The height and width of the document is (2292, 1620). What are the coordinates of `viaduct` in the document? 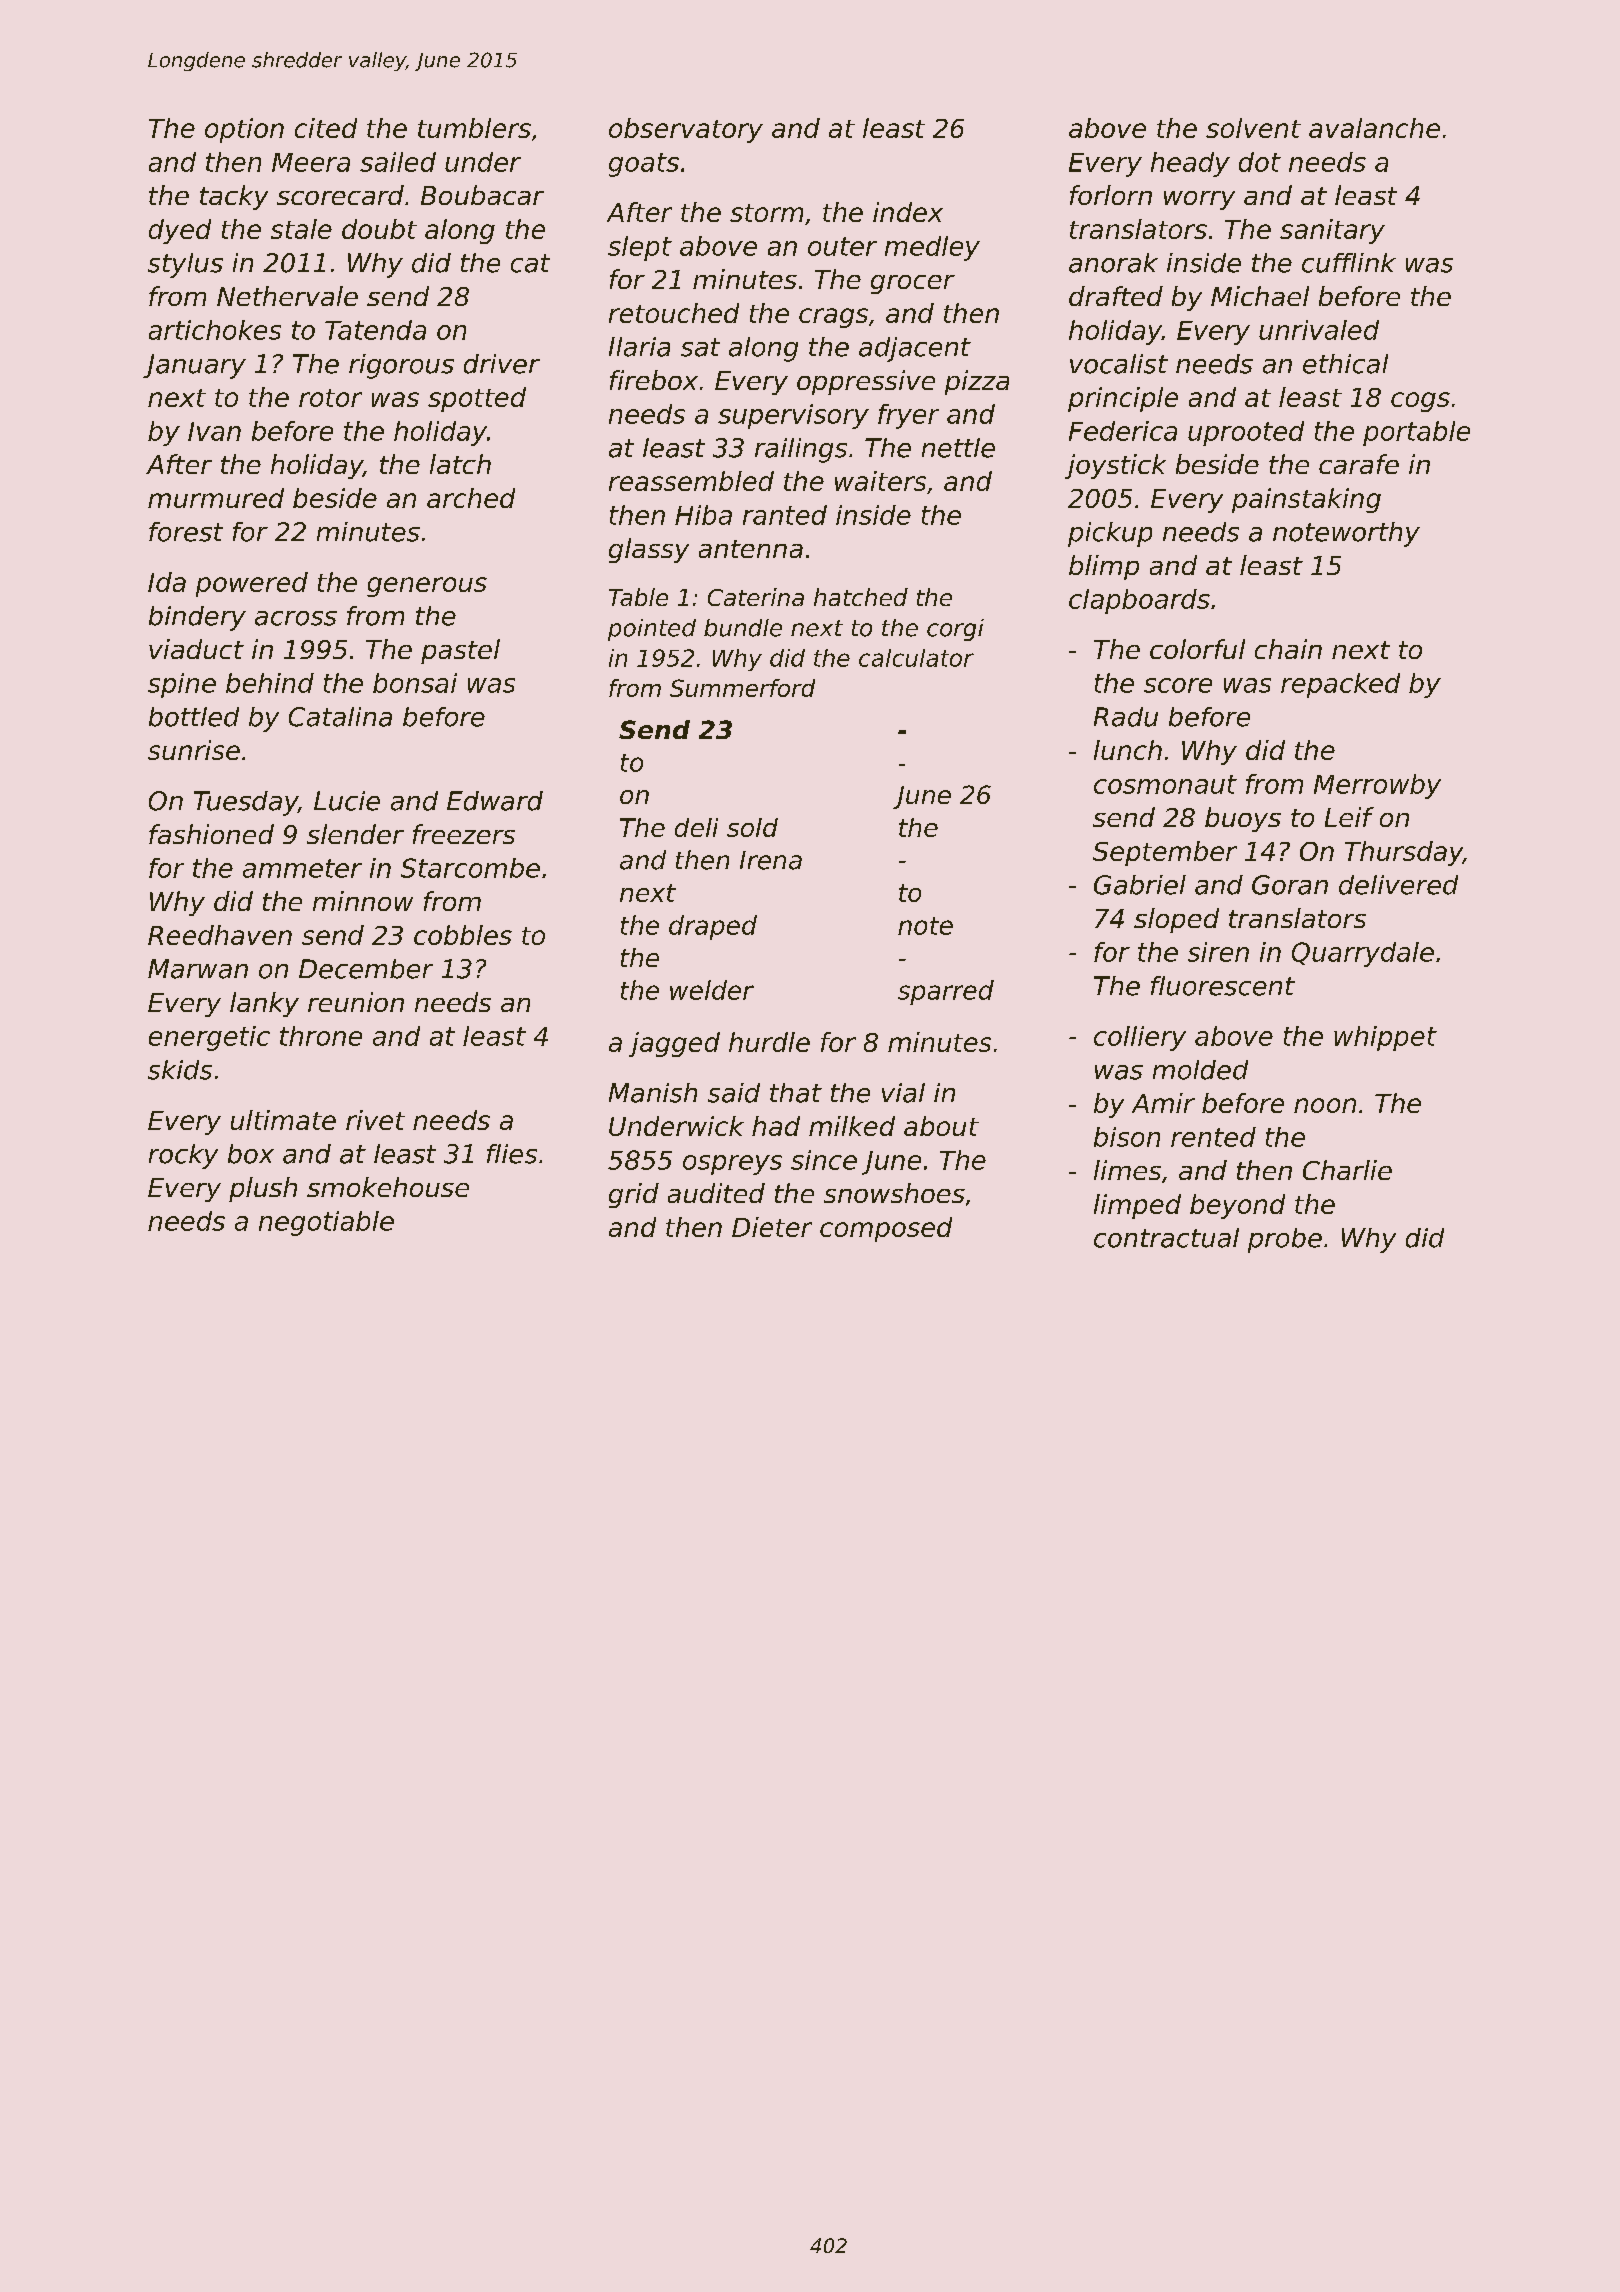 It's located at (196, 649).
